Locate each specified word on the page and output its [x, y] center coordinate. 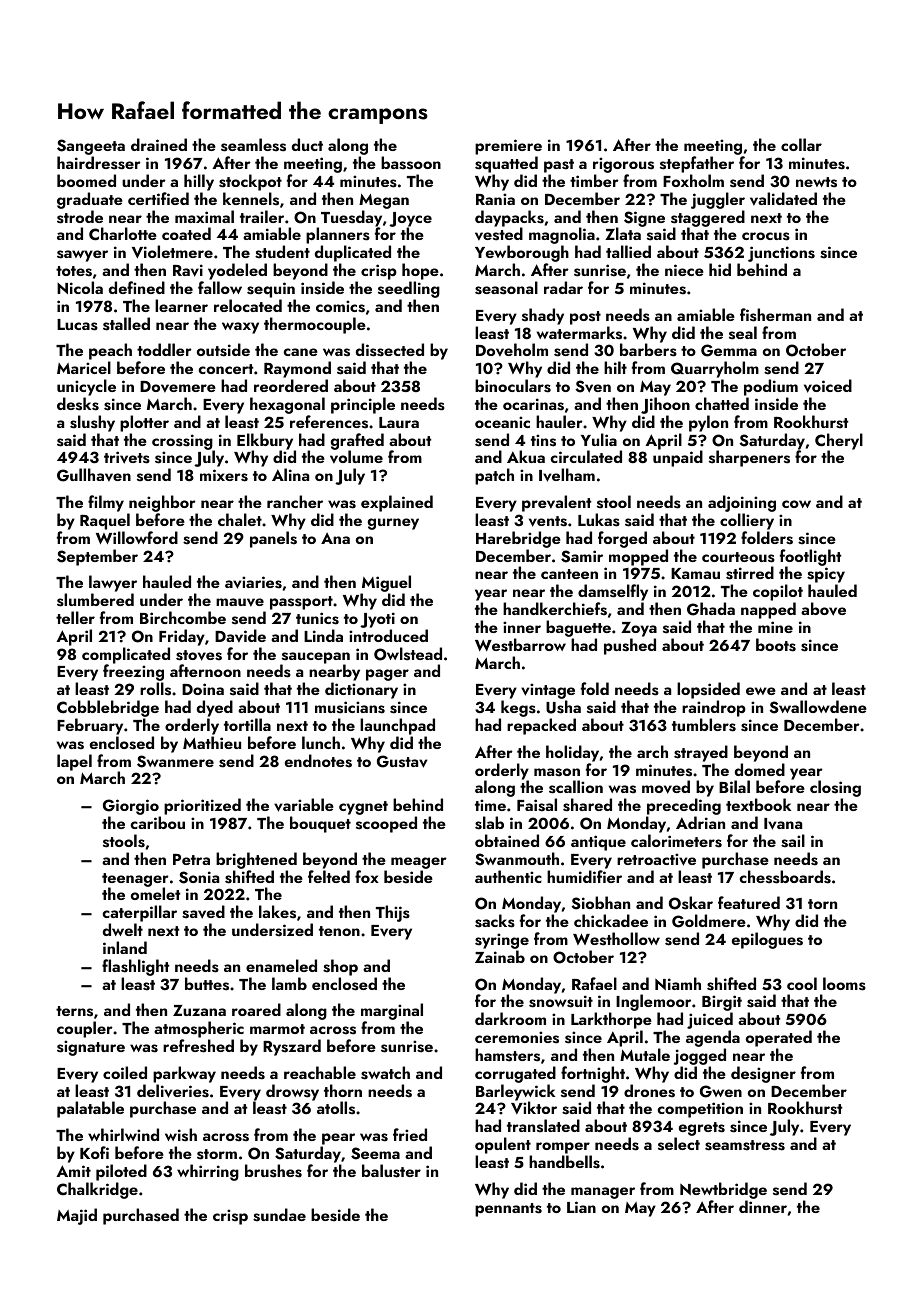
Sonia [199, 877]
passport [301, 603]
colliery [747, 521]
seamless [253, 145]
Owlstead [408, 654]
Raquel [105, 521]
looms [844, 984]
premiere [508, 147]
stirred [750, 573]
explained [397, 503]
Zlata [623, 234]
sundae [279, 1215]
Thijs [393, 913]
